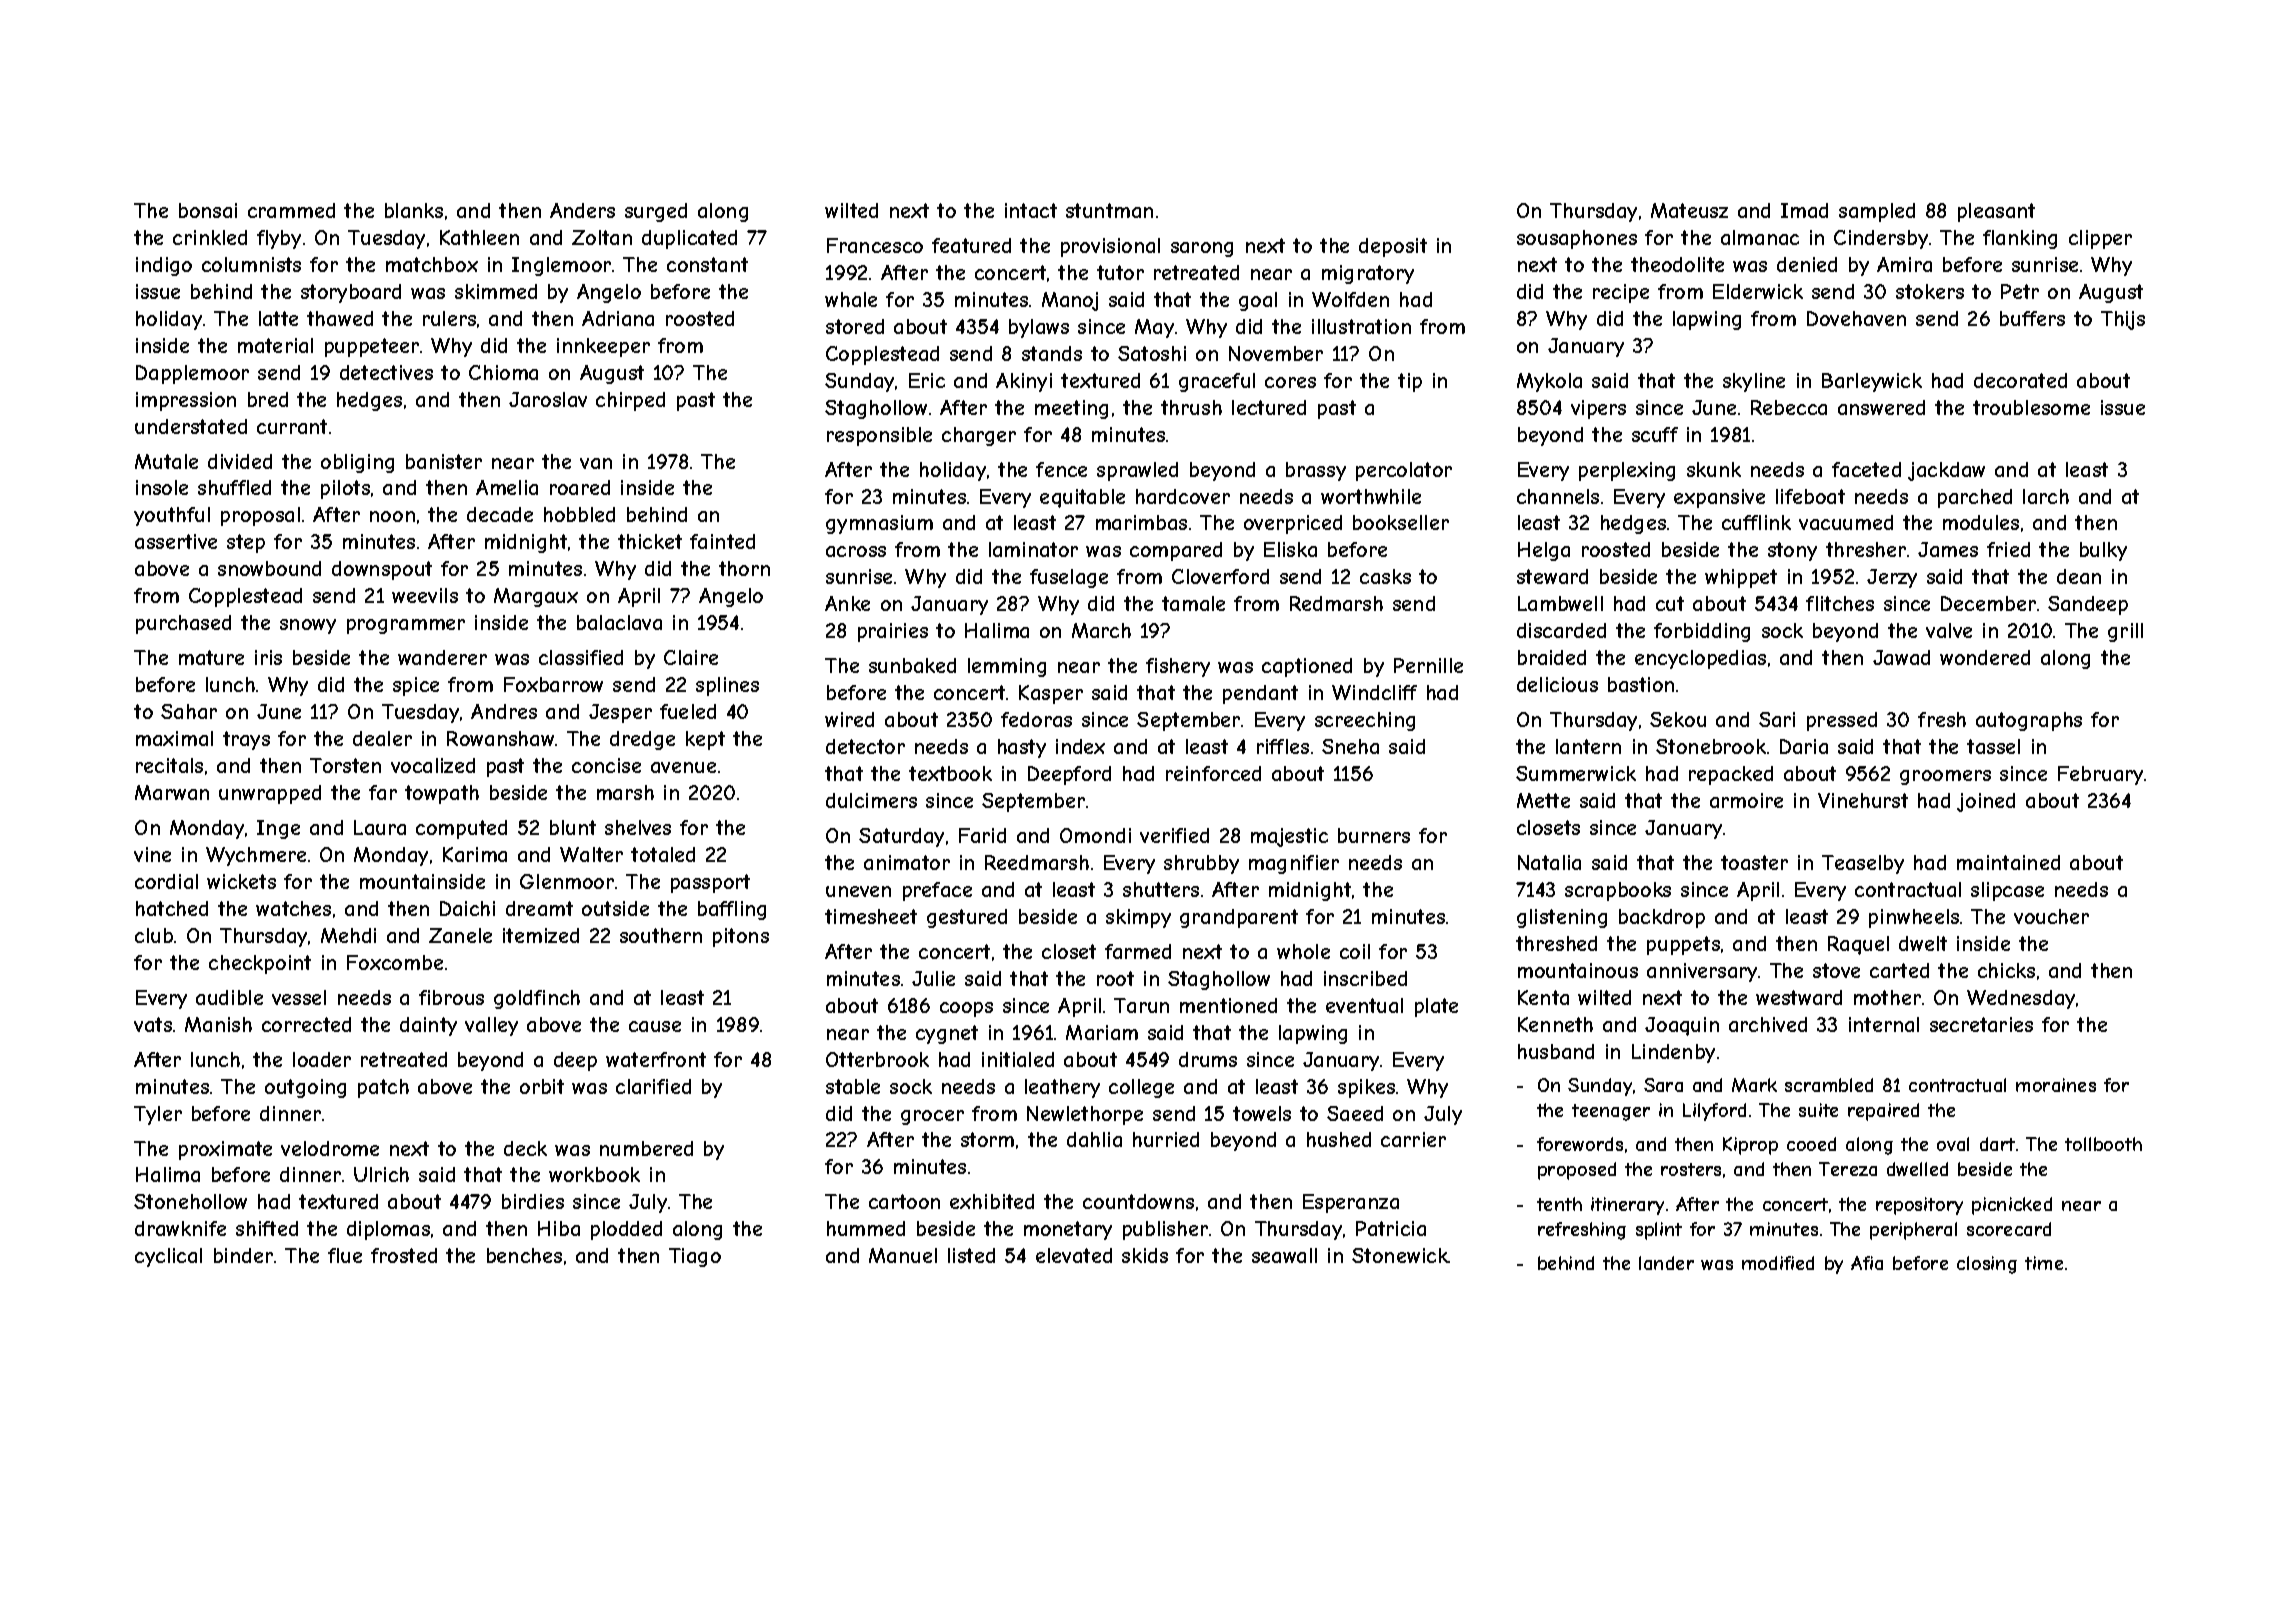  Describe the element at coordinates (388, 1230) in the screenshot. I see `diplomas` at that location.
